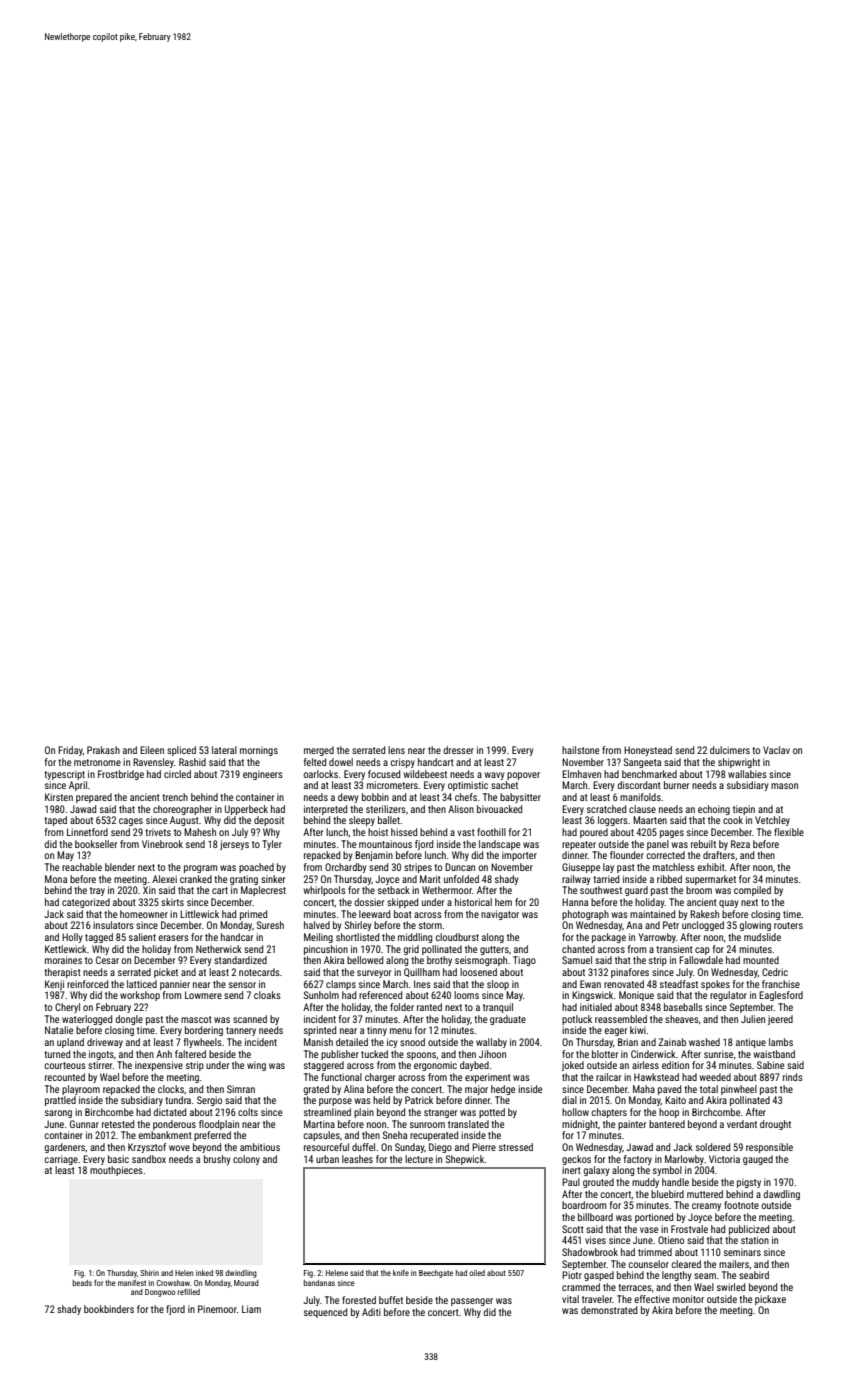  I want to click on chapters, so click(609, 1113).
